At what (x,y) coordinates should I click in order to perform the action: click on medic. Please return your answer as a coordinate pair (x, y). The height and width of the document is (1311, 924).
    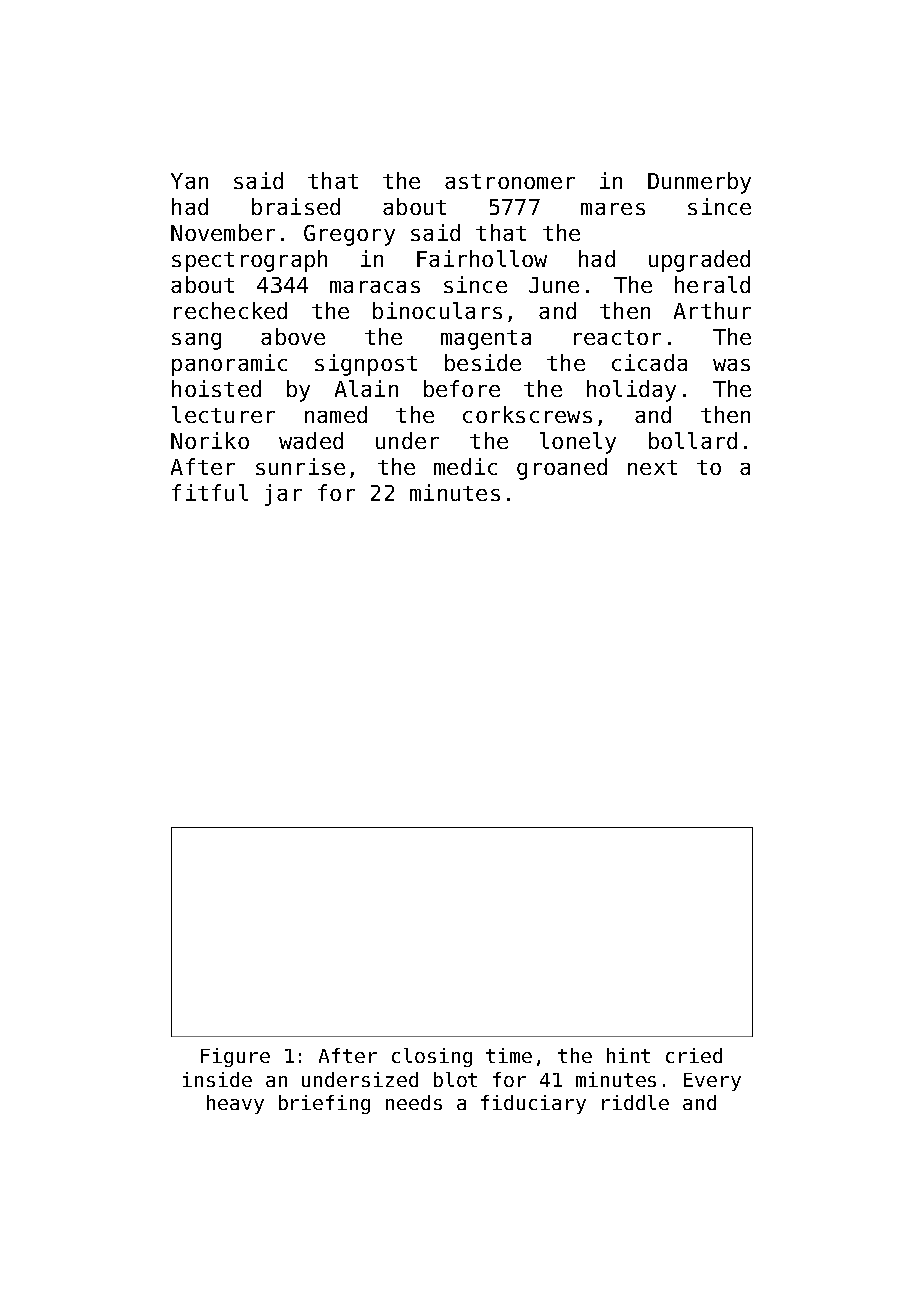
    Looking at the image, I should click on (465, 466).
